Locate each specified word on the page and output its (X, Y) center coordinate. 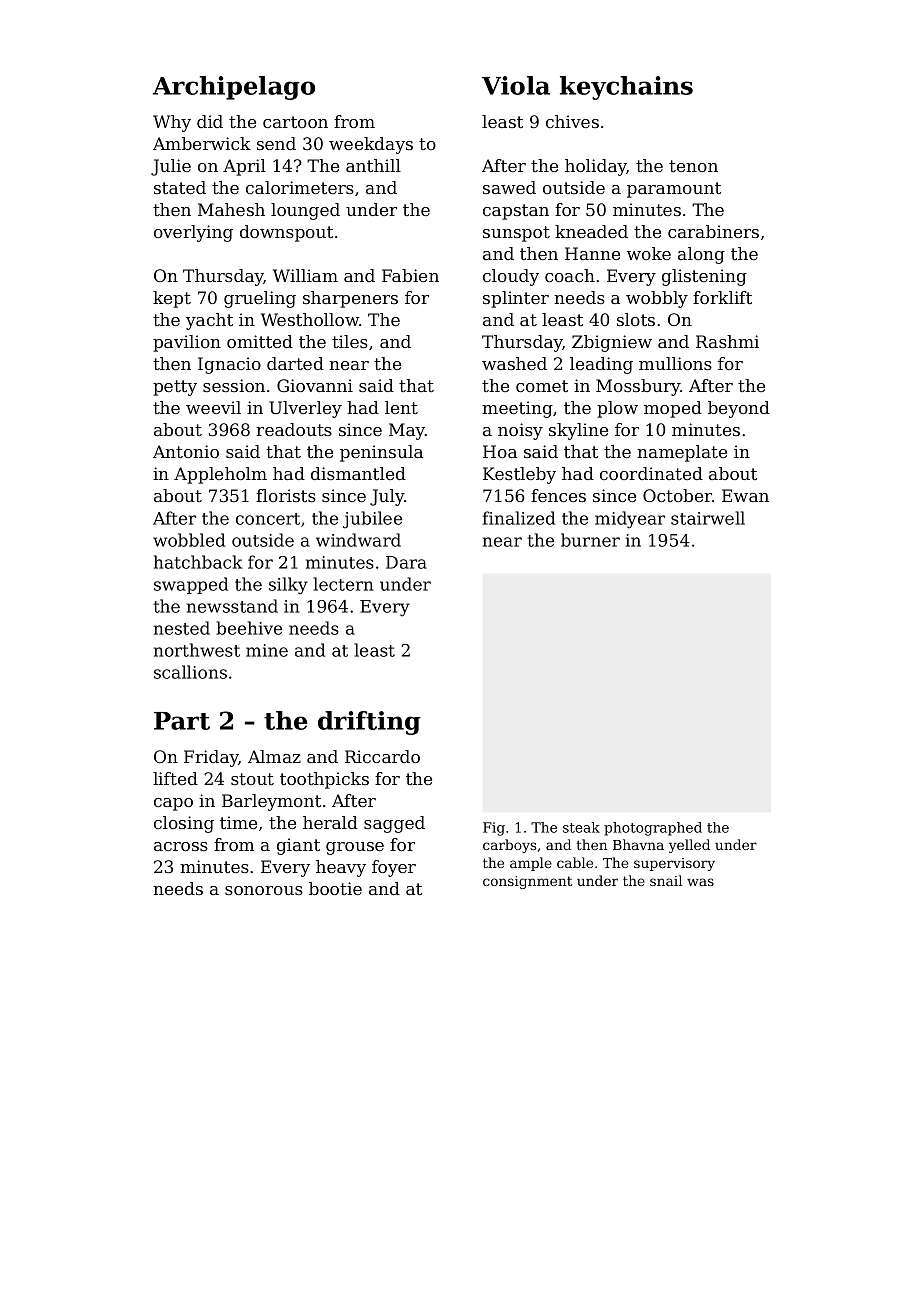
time (238, 822)
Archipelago (234, 88)
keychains (626, 88)
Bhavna (638, 844)
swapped (191, 585)
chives (572, 121)
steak (581, 827)
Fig (494, 829)
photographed (653, 829)
